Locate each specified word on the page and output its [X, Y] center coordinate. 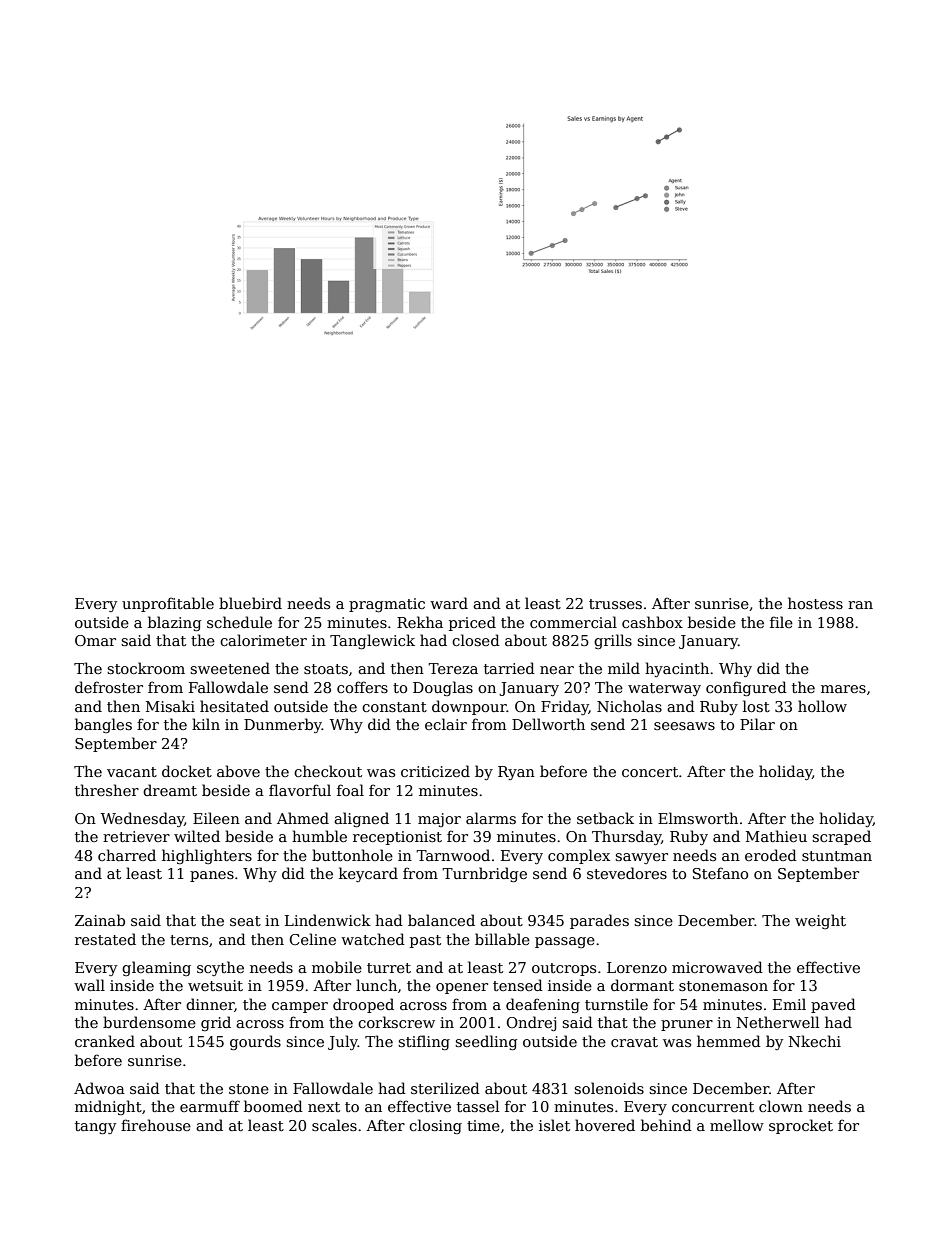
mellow [737, 1125]
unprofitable [168, 604]
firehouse [156, 1125]
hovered [605, 1125]
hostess [815, 603]
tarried [509, 668]
